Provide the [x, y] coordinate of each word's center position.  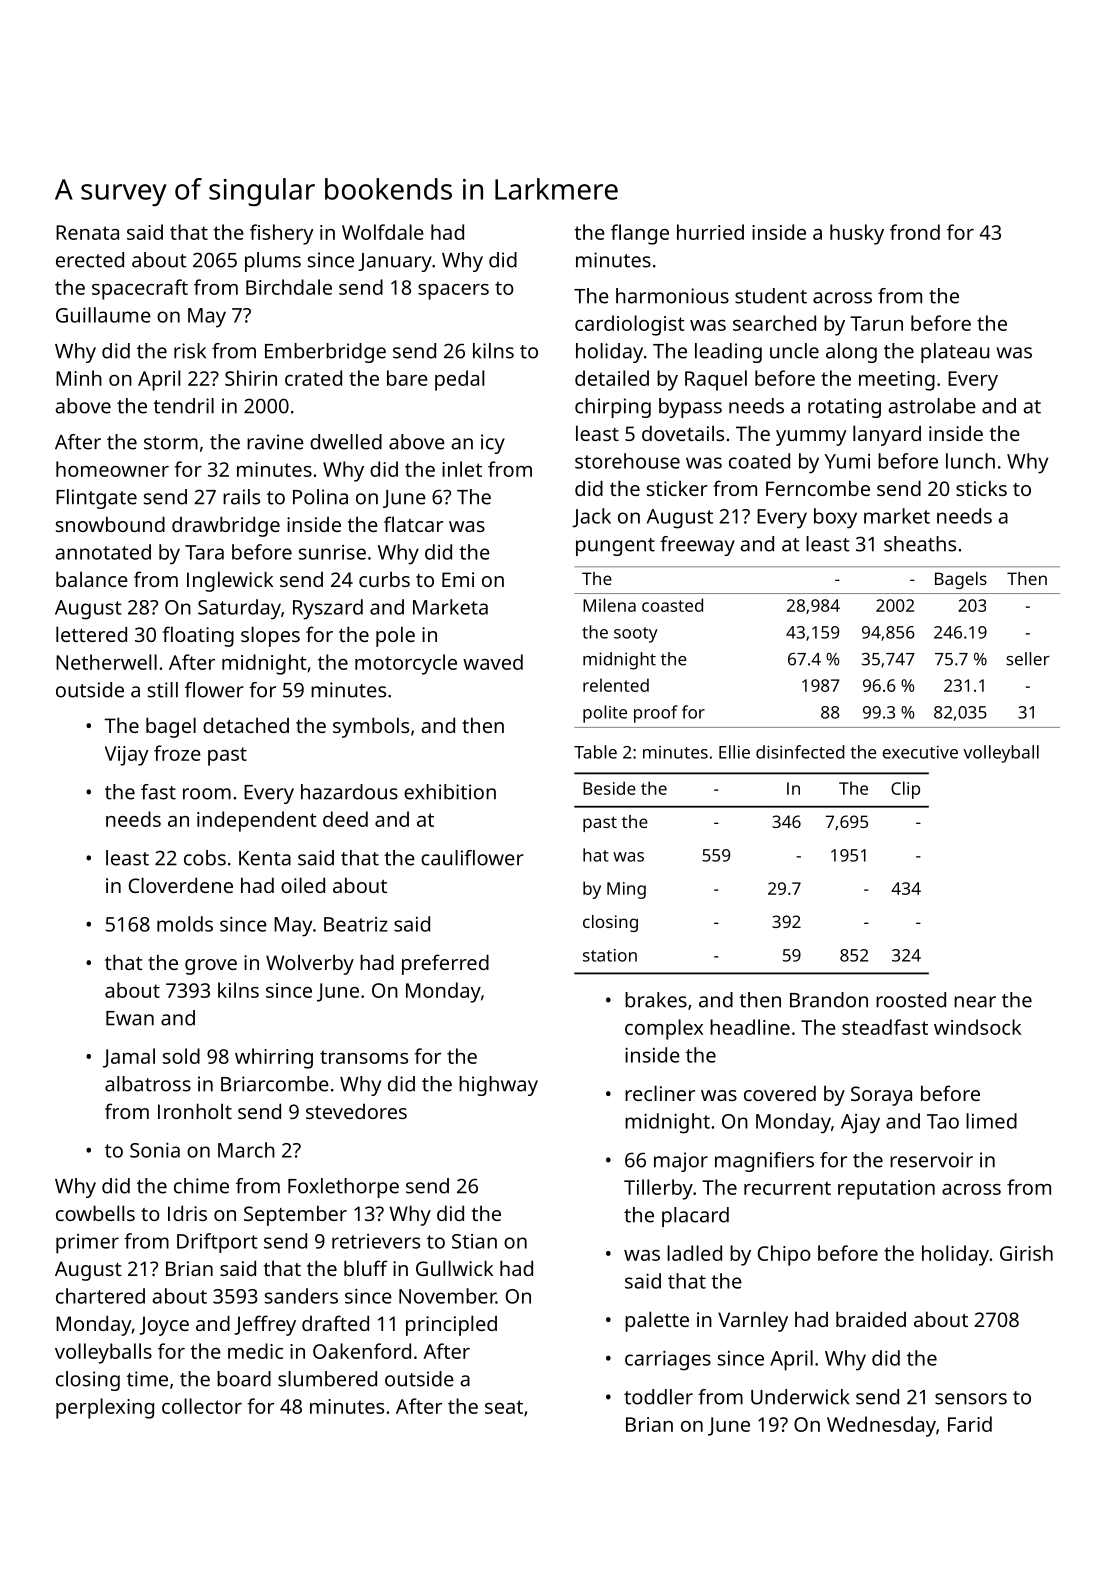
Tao [943, 1121]
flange [640, 234]
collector [202, 1406]
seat [504, 1407]
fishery [282, 234]
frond [915, 232]
